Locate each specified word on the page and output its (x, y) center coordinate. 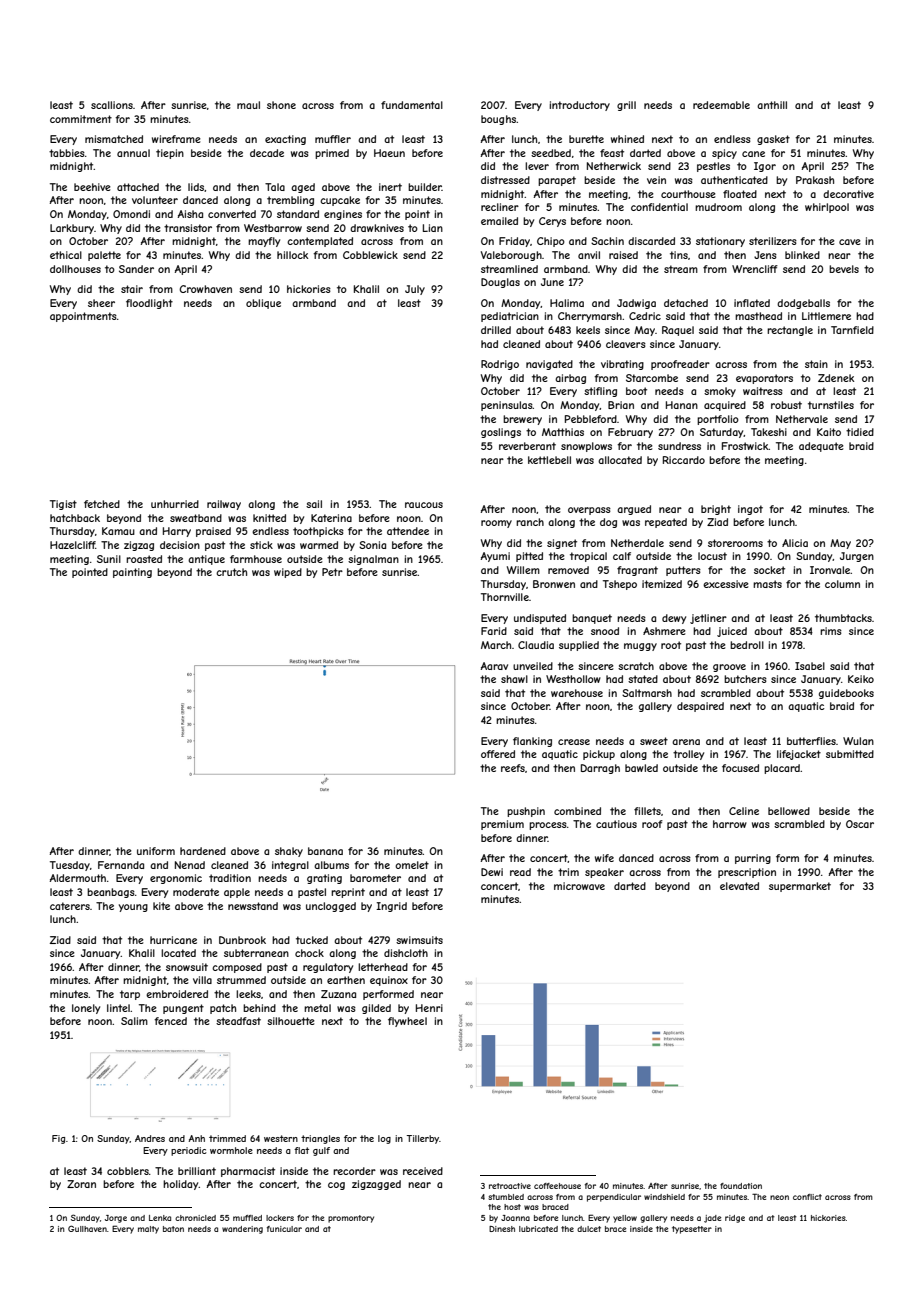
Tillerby (423, 1139)
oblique (263, 304)
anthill (772, 105)
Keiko (861, 679)
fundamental (412, 105)
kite (161, 906)
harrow (730, 824)
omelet (412, 865)
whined (627, 139)
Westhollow (573, 679)
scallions (112, 105)
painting (132, 573)
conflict (807, 1197)
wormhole (231, 1150)
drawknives (377, 228)
